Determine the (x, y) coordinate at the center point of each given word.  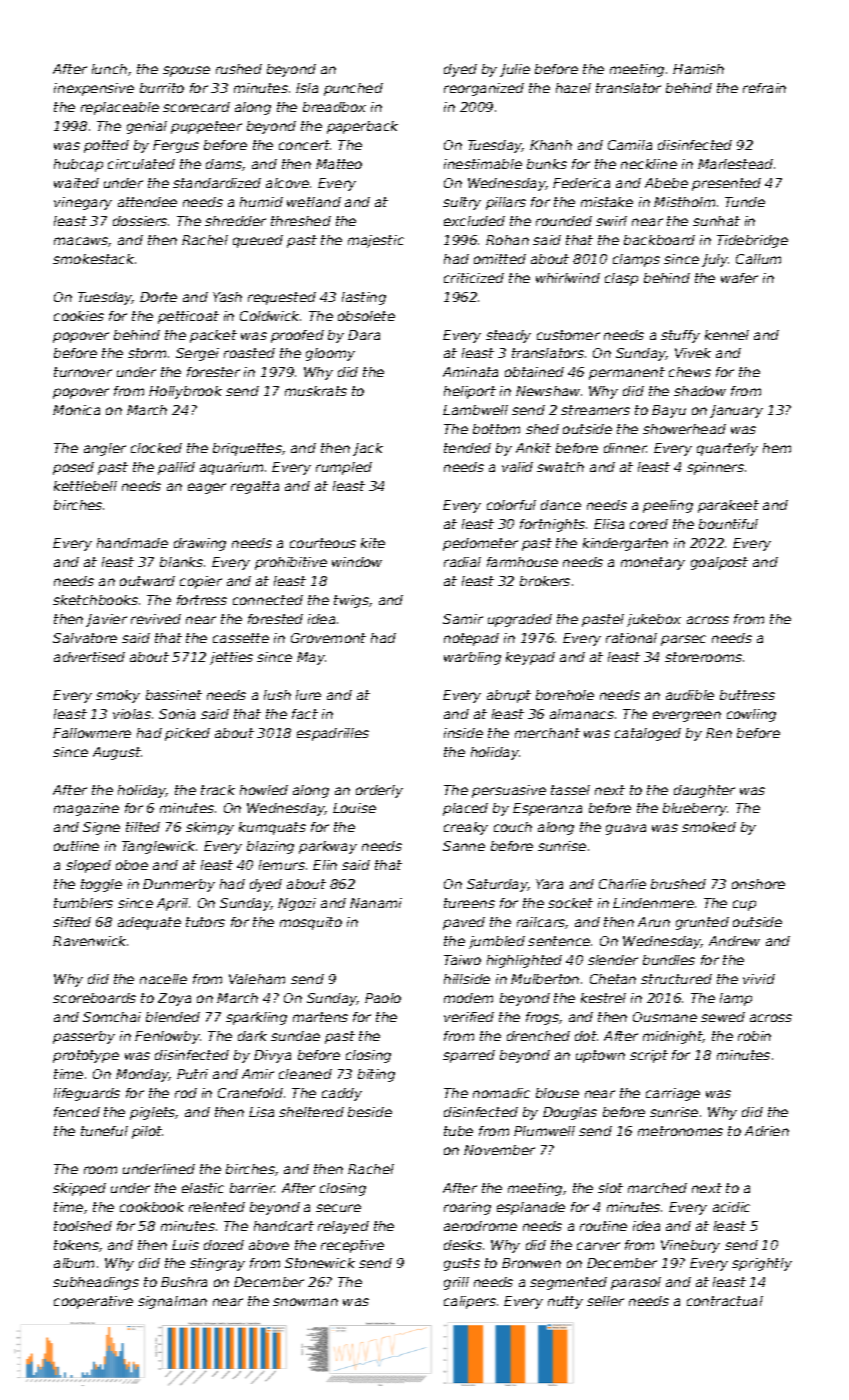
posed (73, 468)
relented (217, 1207)
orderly (379, 791)
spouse (186, 71)
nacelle (163, 979)
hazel (573, 88)
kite (373, 543)
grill (456, 1283)
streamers (595, 410)
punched (353, 89)
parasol (636, 1283)
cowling (751, 715)
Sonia (177, 714)
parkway (328, 847)
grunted (702, 923)
